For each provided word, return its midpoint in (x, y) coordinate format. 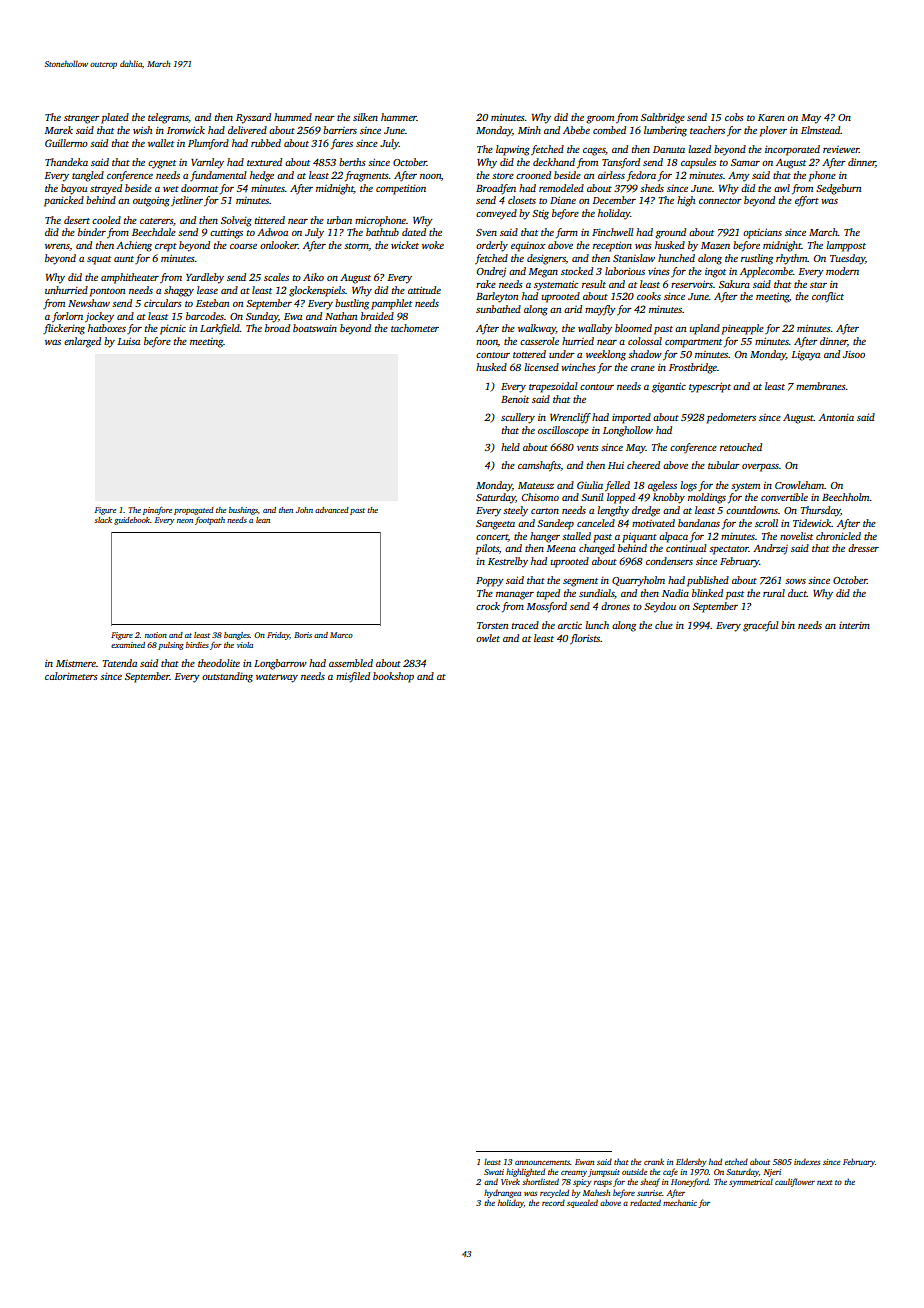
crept (166, 247)
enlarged (82, 342)
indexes (807, 1161)
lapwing (513, 150)
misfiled (353, 677)
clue (664, 625)
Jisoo (854, 354)
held (510, 447)
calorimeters (71, 676)
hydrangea (502, 1193)
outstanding (227, 677)
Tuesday (847, 259)
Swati (494, 1172)
